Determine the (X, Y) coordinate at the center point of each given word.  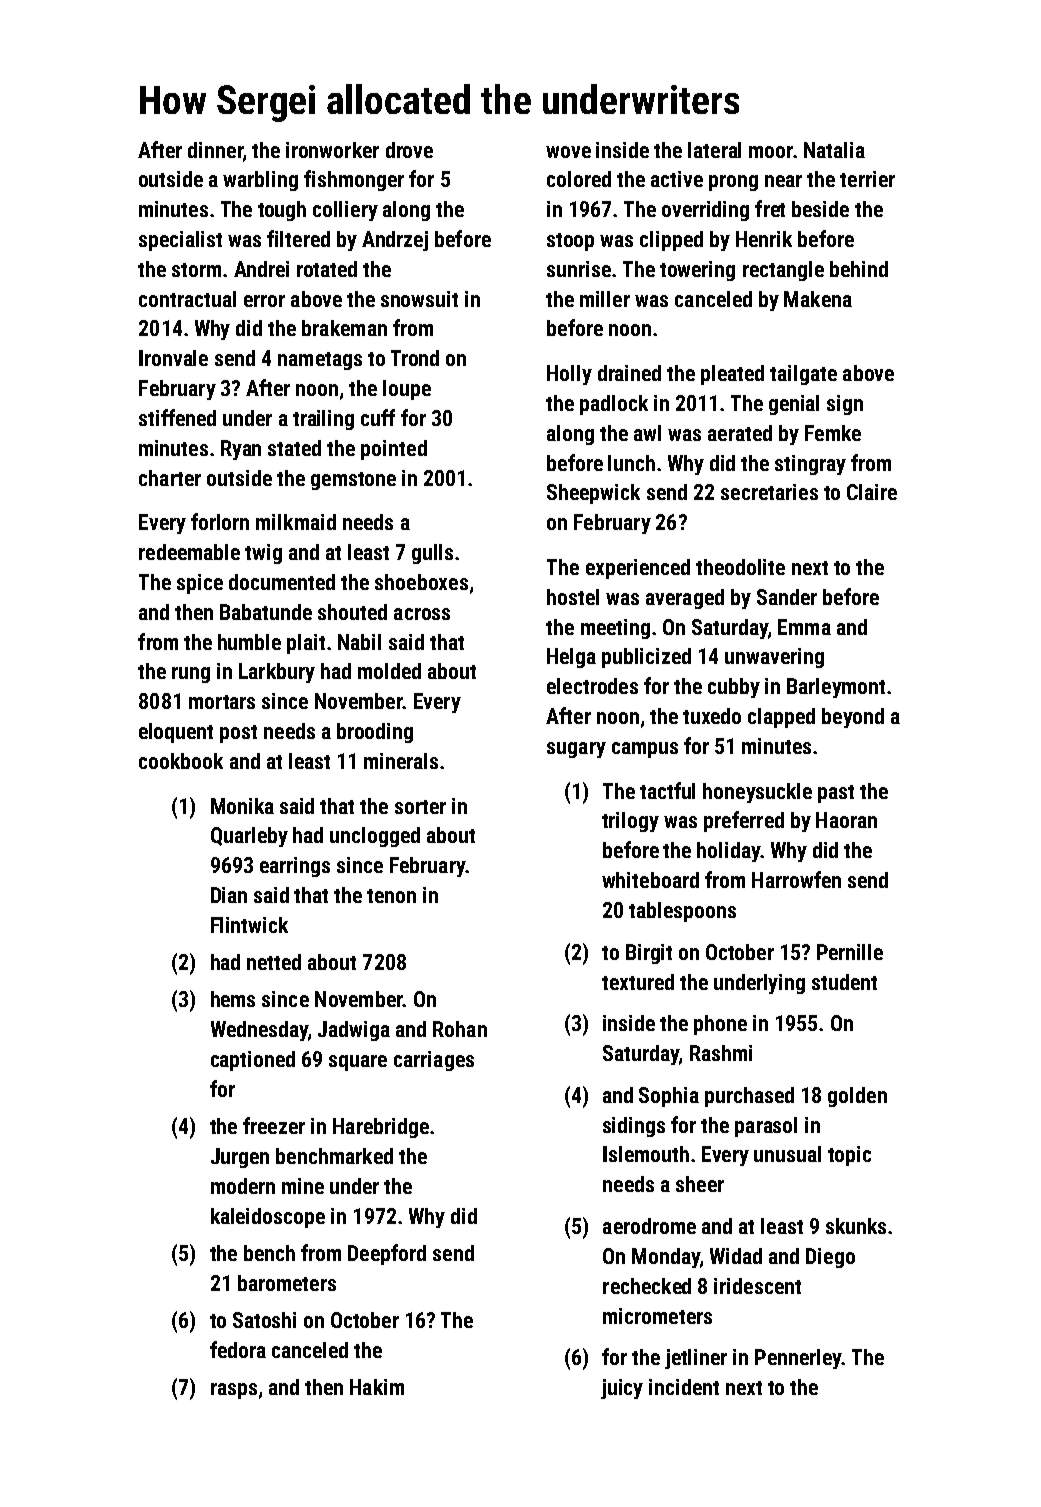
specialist (180, 241)
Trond (415, 358)
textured (638, 982)
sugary (576, 750)
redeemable (189, 552)
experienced (638, 569)
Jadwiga (354, 1031)
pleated (732, 375)
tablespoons (682, 912)
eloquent (176, 733)
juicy (622, 1389)
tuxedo (712, 716)
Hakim (377, 1387)
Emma (804, 627)
